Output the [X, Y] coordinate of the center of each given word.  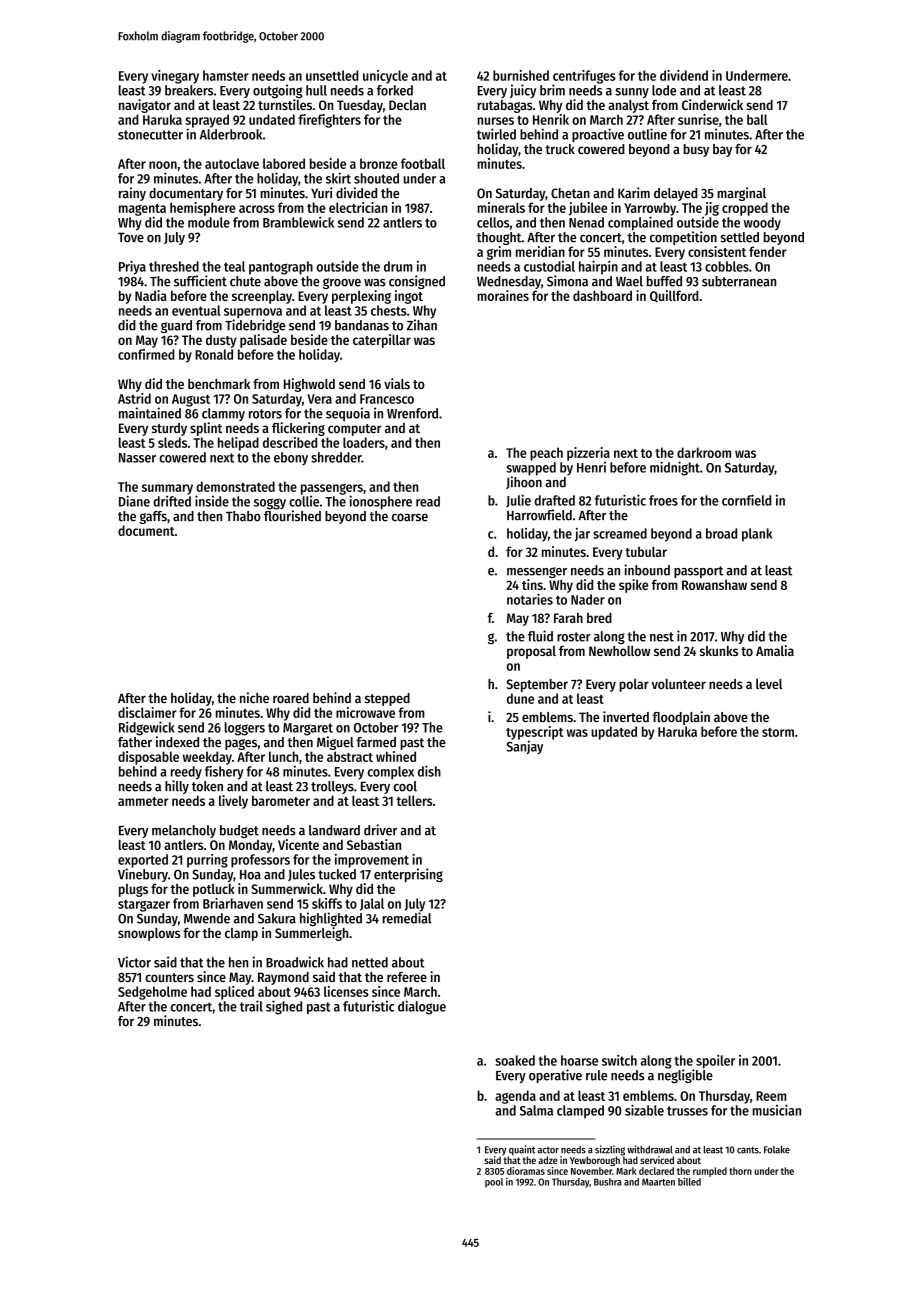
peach [546, 454]
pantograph [281, 268]
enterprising [408, 875]
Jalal [372, 904]
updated [614, 733]
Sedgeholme [152, 993]
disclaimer [147, 712]
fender [767, 251]
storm [778, 732]
